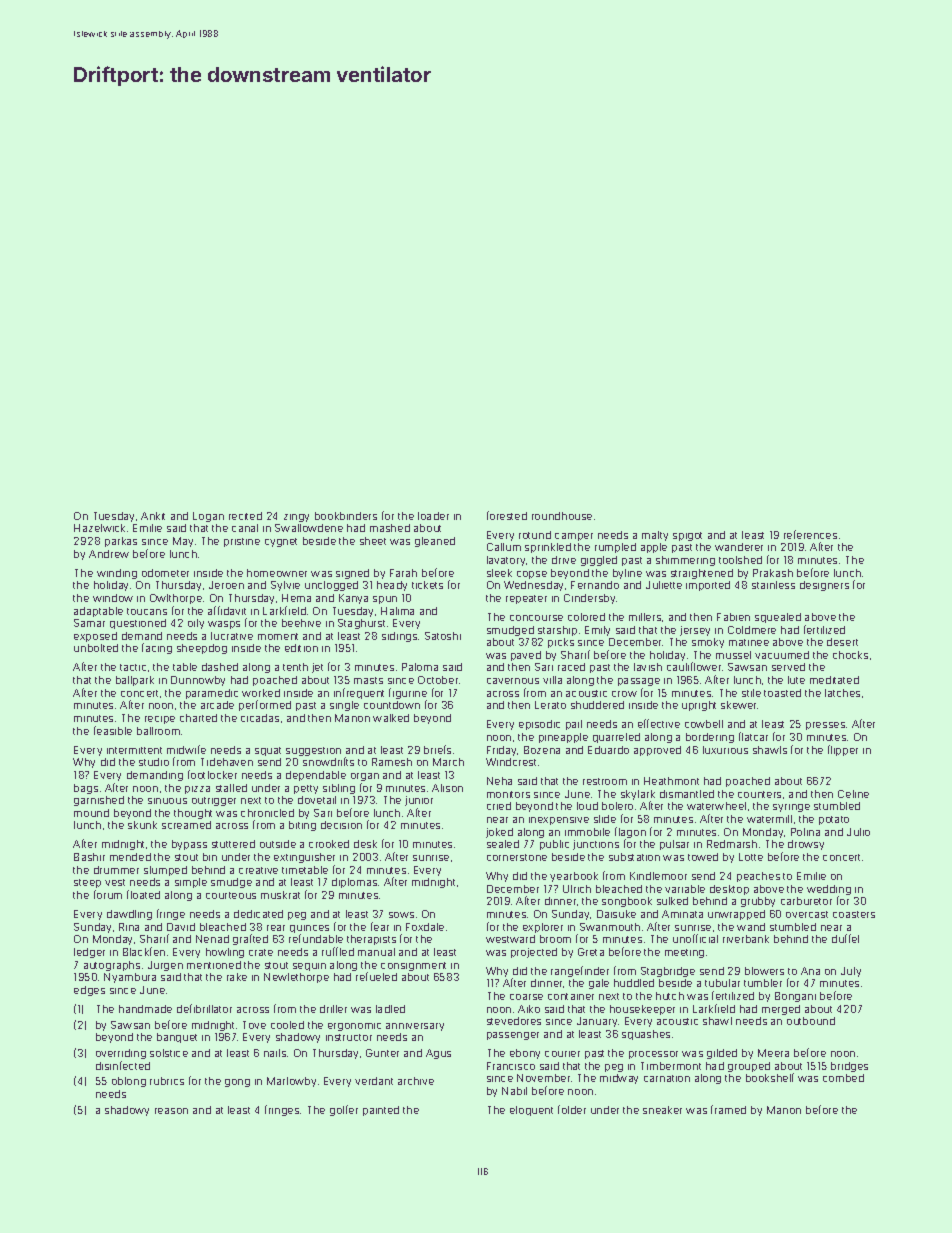 This screenshot has width=952, height=1233. Describe the element at coordinates (722, 1054) in the screenshot. I see `gilded` at that location.
